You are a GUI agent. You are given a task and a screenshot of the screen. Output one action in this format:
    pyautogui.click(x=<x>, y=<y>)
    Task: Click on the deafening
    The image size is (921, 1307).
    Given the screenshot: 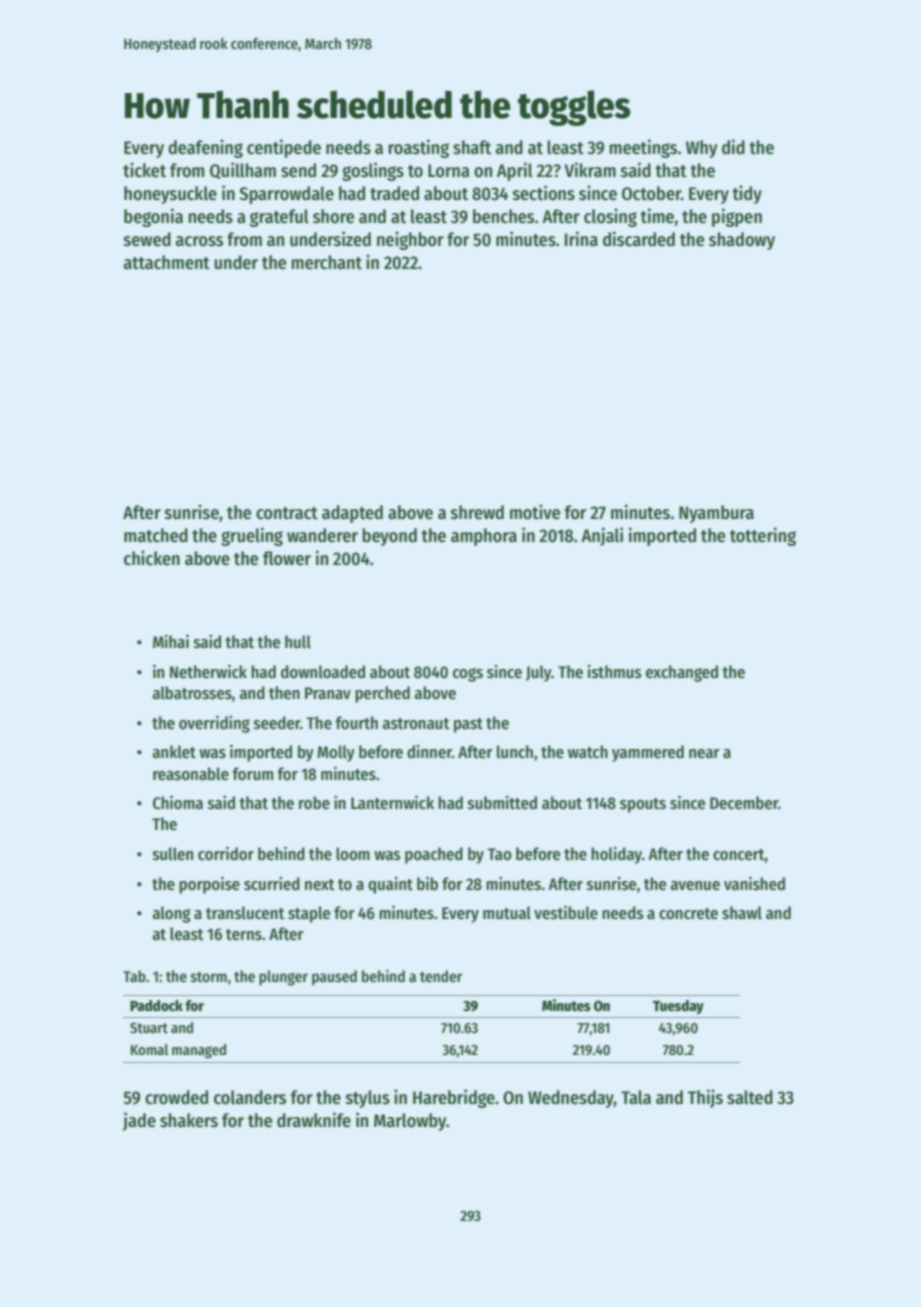 What is the action you would take?
    pyautogui.click(x=205, y=148)
